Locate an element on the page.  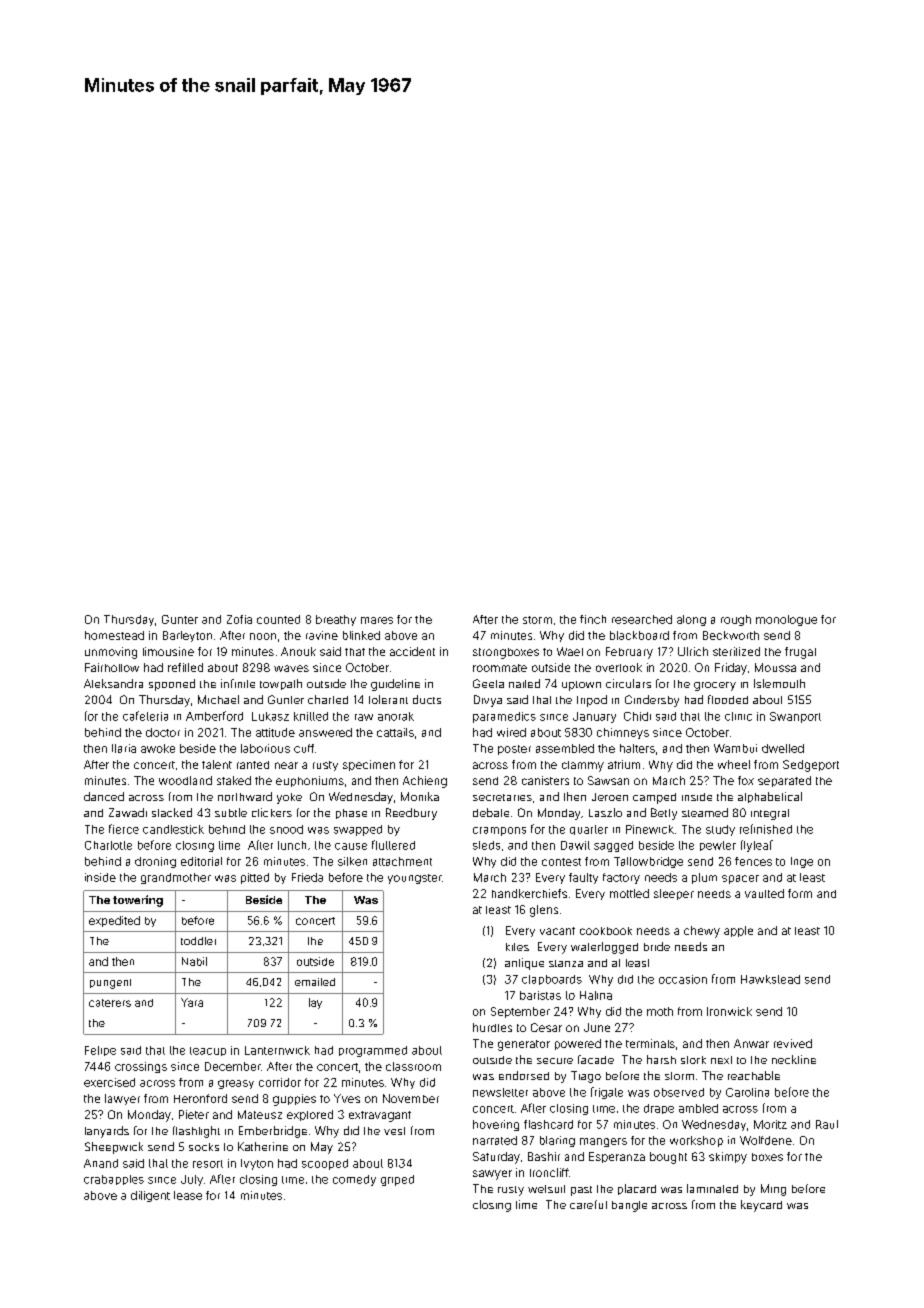
Sheepwick is located at coordinates (114, 1148).
